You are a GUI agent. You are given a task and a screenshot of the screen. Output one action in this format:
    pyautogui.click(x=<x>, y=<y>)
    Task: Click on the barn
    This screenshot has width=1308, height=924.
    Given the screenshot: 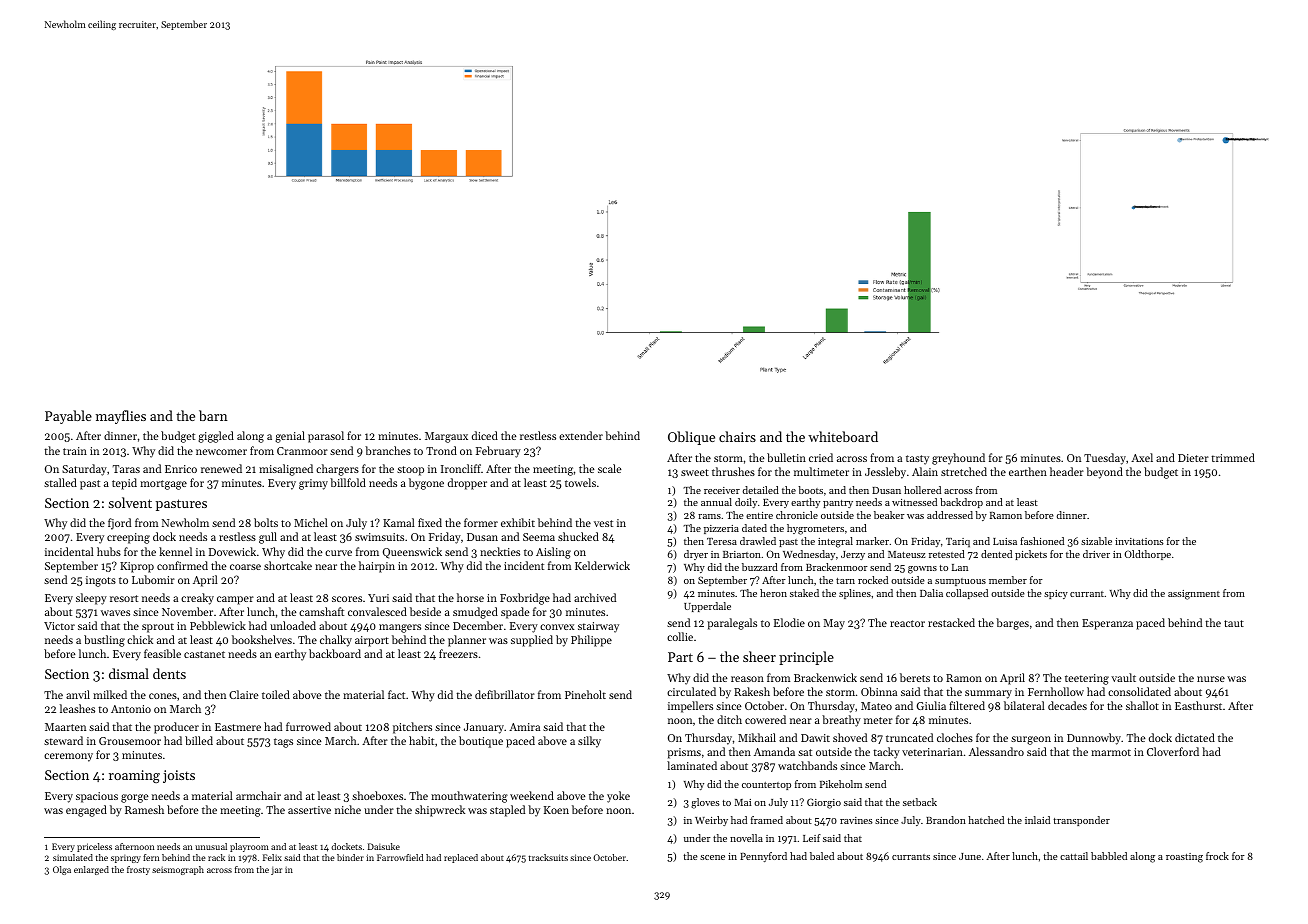 What is the action you would take?
    pyautogui.click(x=213, y=415)
